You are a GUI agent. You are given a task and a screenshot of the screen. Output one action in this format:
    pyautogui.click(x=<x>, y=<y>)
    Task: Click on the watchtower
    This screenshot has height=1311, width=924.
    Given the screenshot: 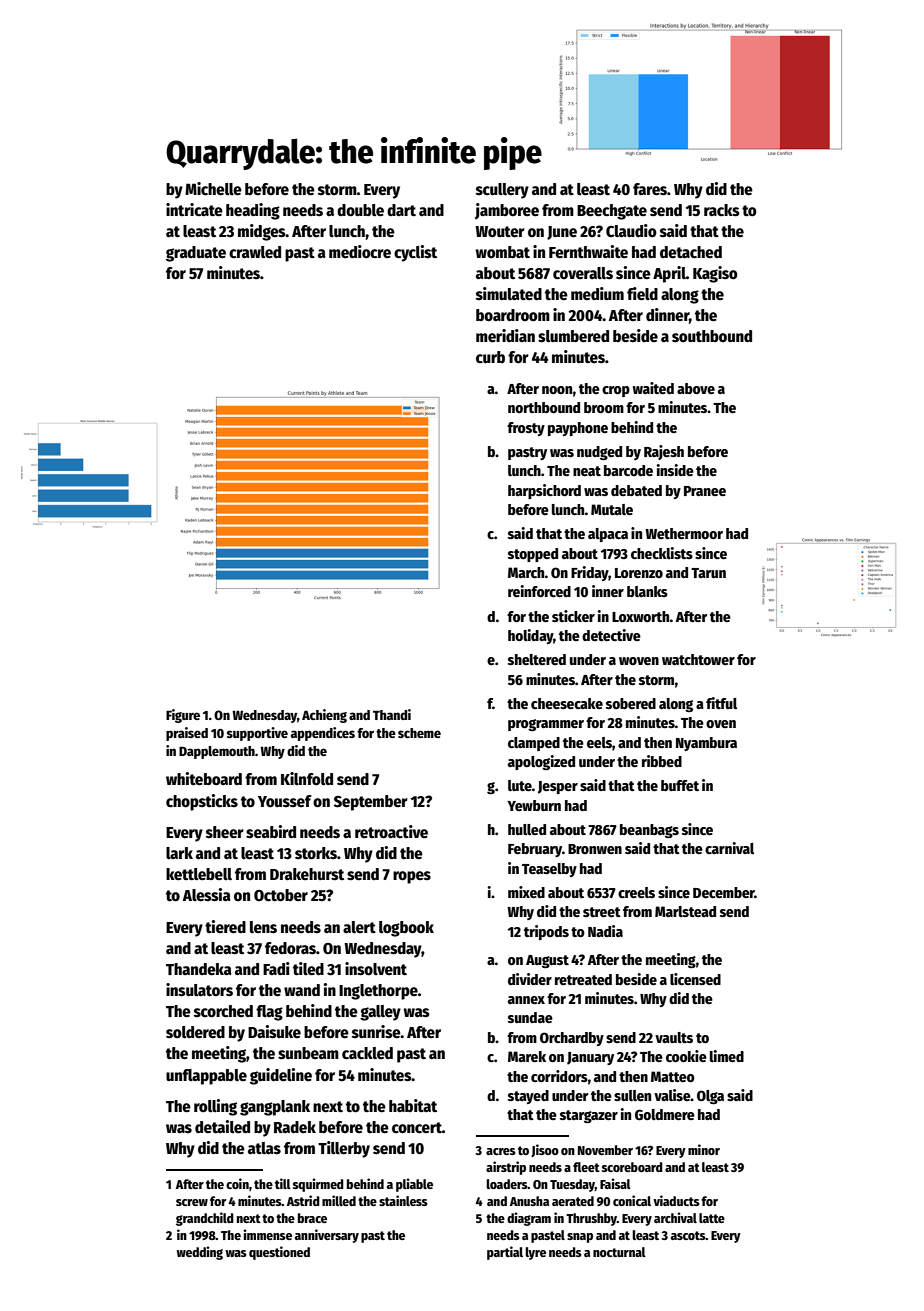 What is the action you would take?
    pyautogui.click(x=698, y=659)
